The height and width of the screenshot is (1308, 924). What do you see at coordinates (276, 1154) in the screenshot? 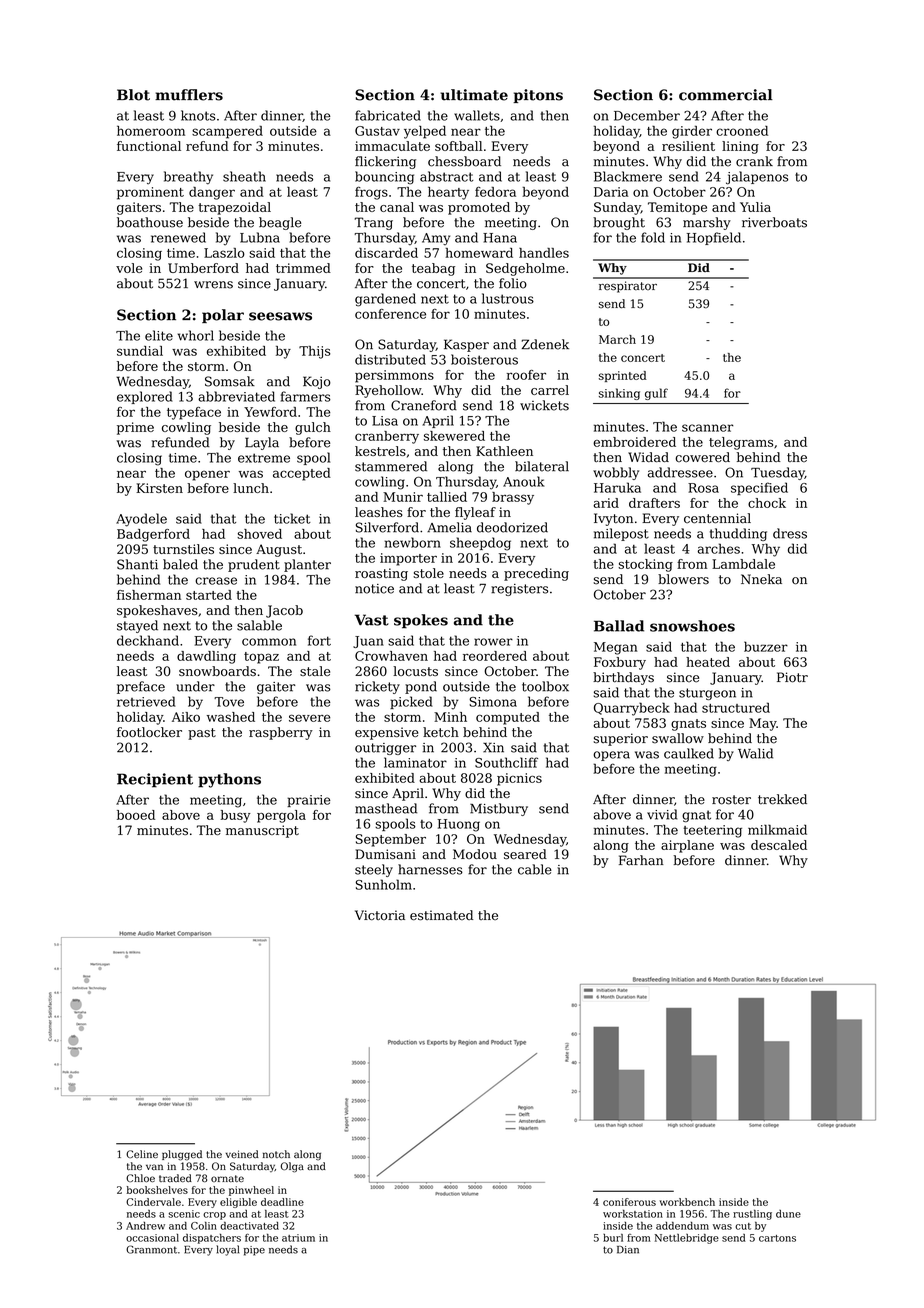
I see `notch` at bounding box center [276, 1154].
